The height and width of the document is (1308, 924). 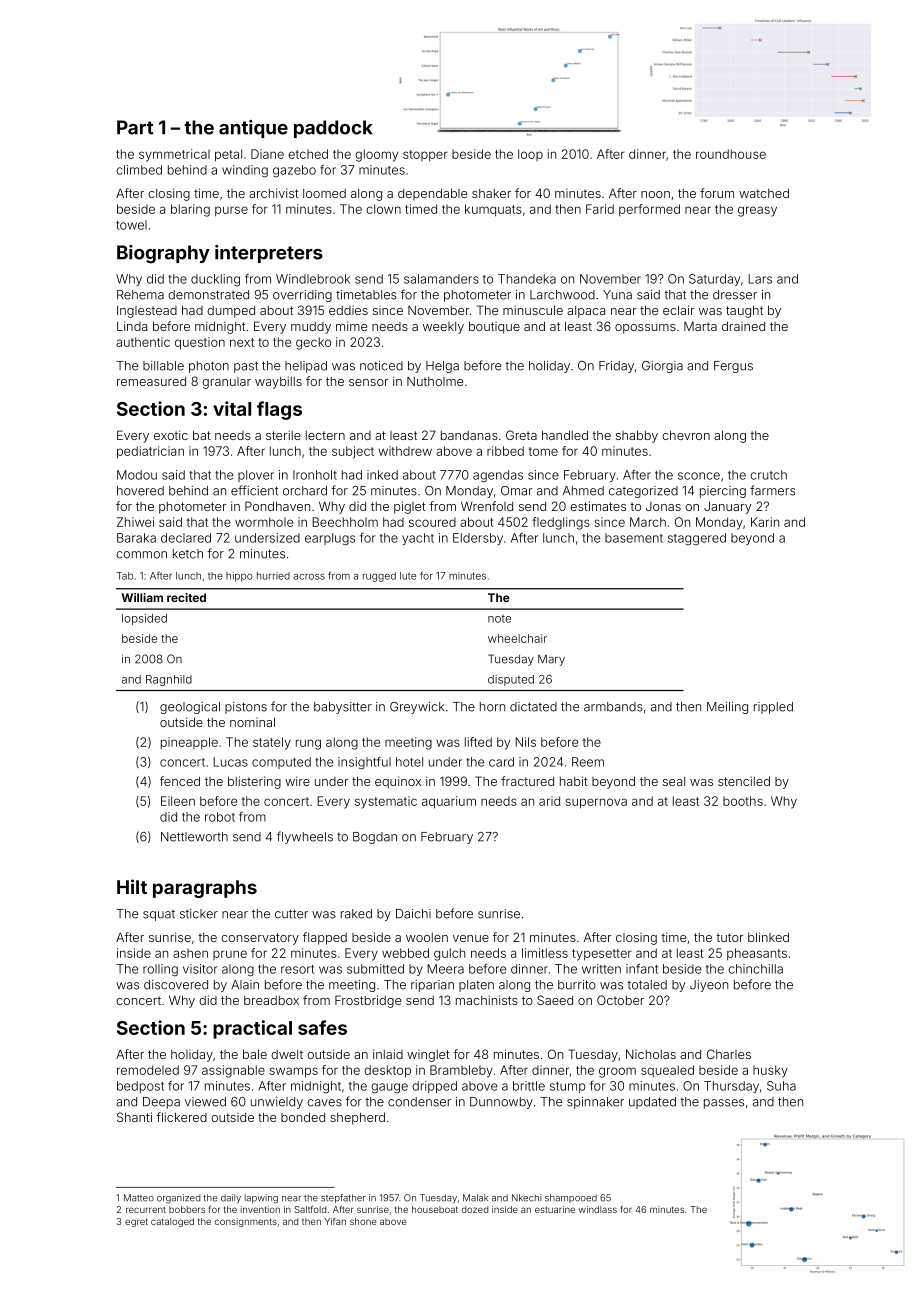 I want to click on dozed, so click(x=475, y=1209).
